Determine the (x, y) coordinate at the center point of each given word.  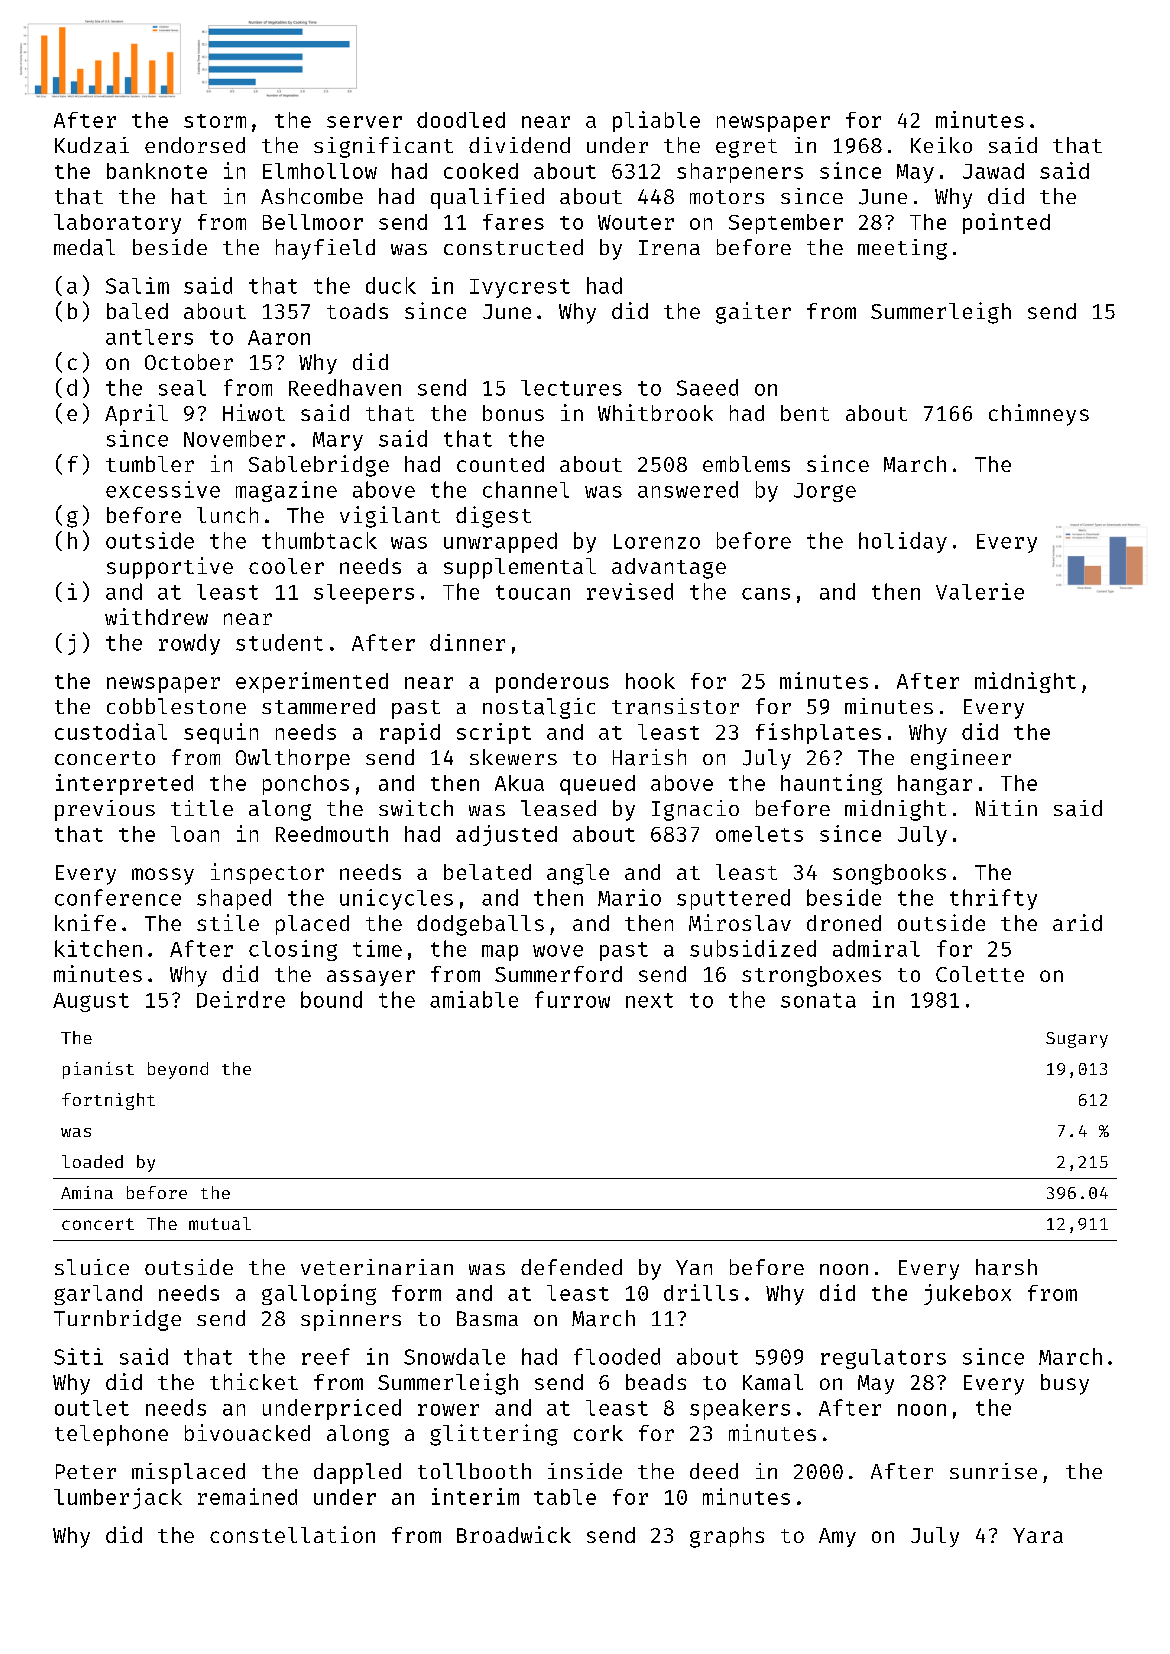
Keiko (941, 145)
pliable (656, 121)
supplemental (520, 568)
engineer (961, 759)
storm (215, 121)
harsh (1006, 1267)
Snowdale (454, 1356)
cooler (286, 566)
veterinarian (377, 1267)
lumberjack (118, 1498)
